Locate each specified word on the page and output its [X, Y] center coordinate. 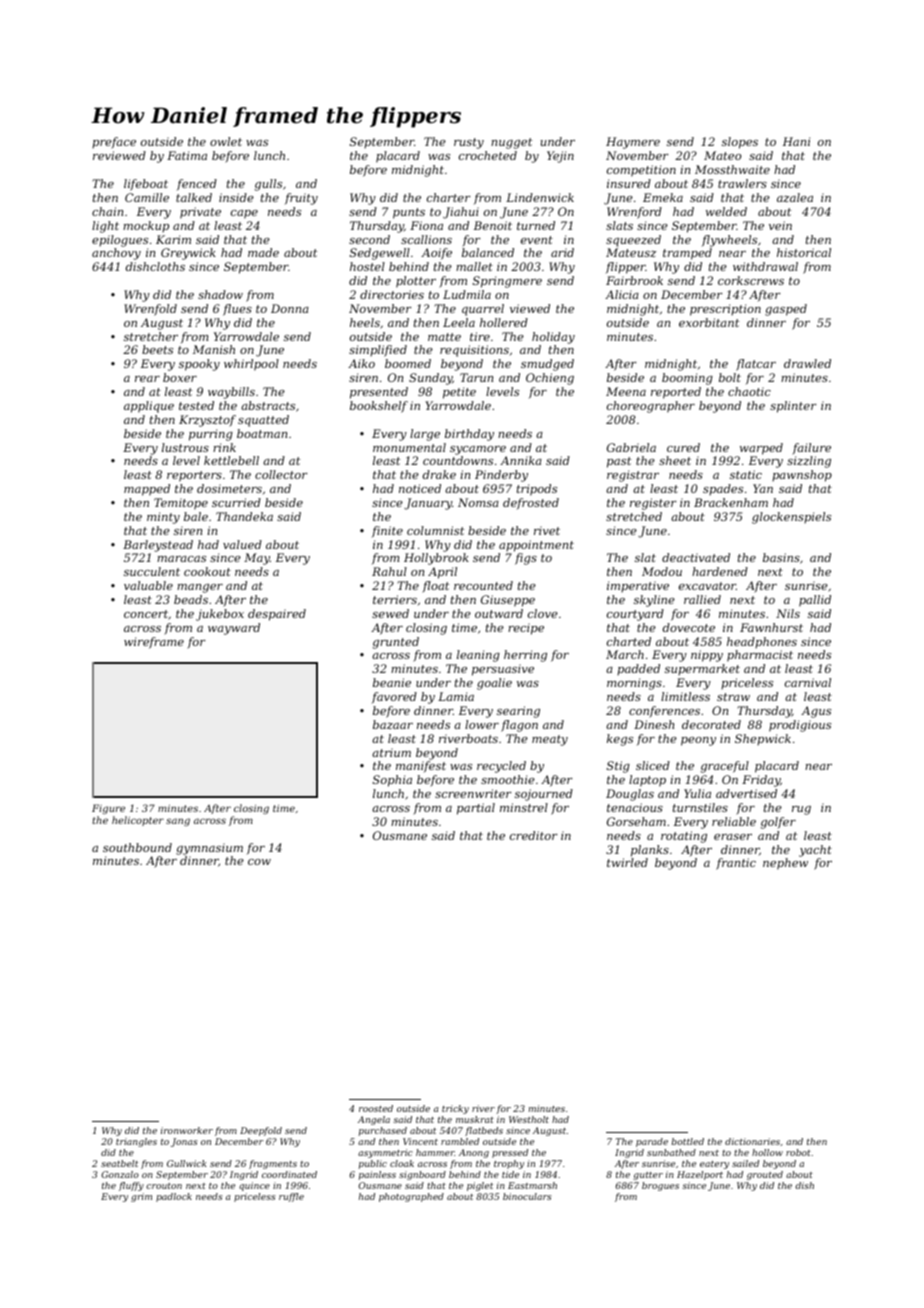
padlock [174, 1197]
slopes [740, 143]
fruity [301, 199]
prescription [725, 310]
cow [259, 862]
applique [149, 407]
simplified [378, 351]
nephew [785, 864]
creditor [534, 835]
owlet [226, 141]
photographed [411, 1197]
